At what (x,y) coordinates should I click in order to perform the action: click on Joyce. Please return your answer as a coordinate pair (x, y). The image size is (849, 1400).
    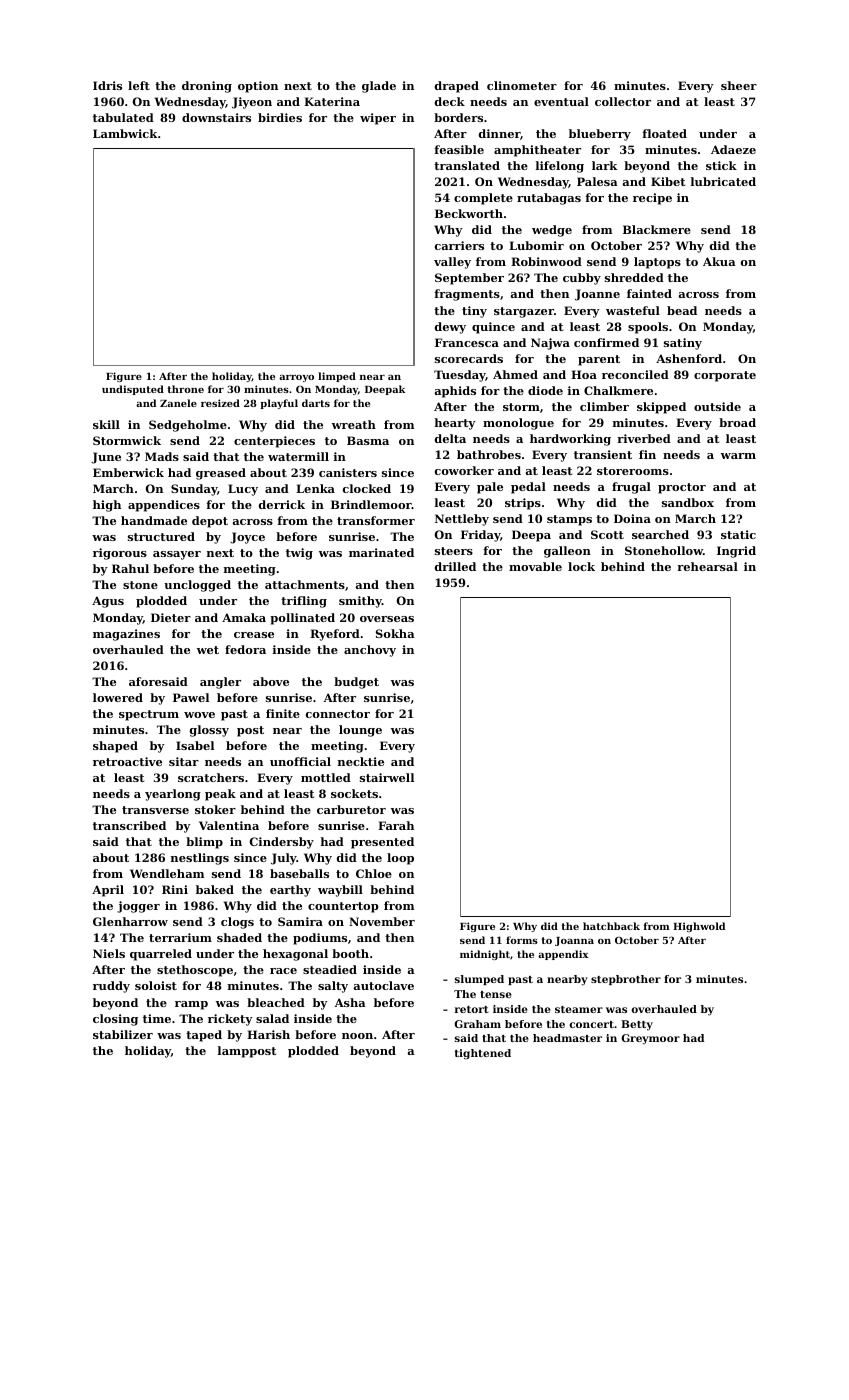
    Looking at the image, I should click on (247, 538).
